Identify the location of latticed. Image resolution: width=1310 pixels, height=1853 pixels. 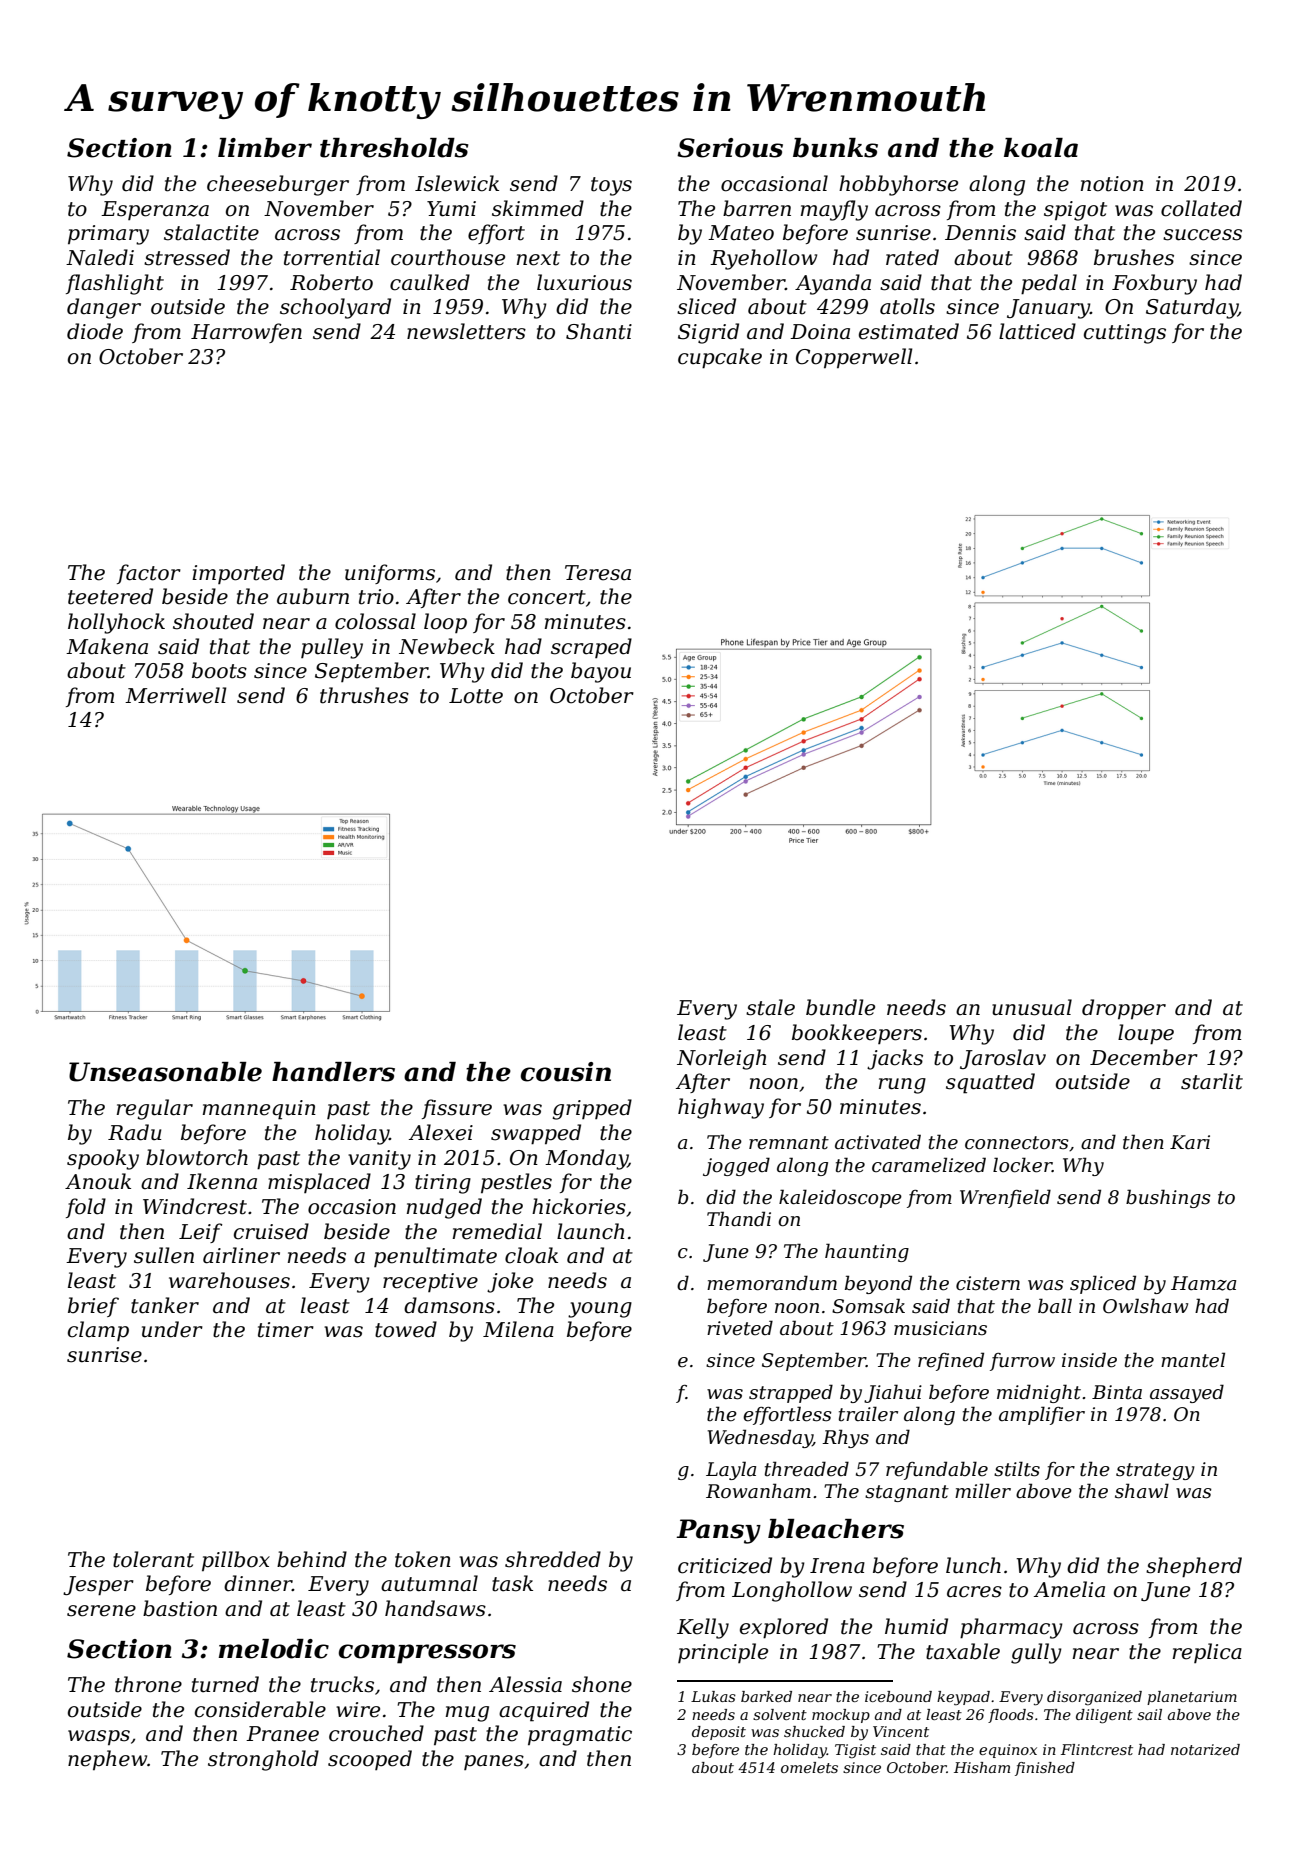
(1037, 331).
